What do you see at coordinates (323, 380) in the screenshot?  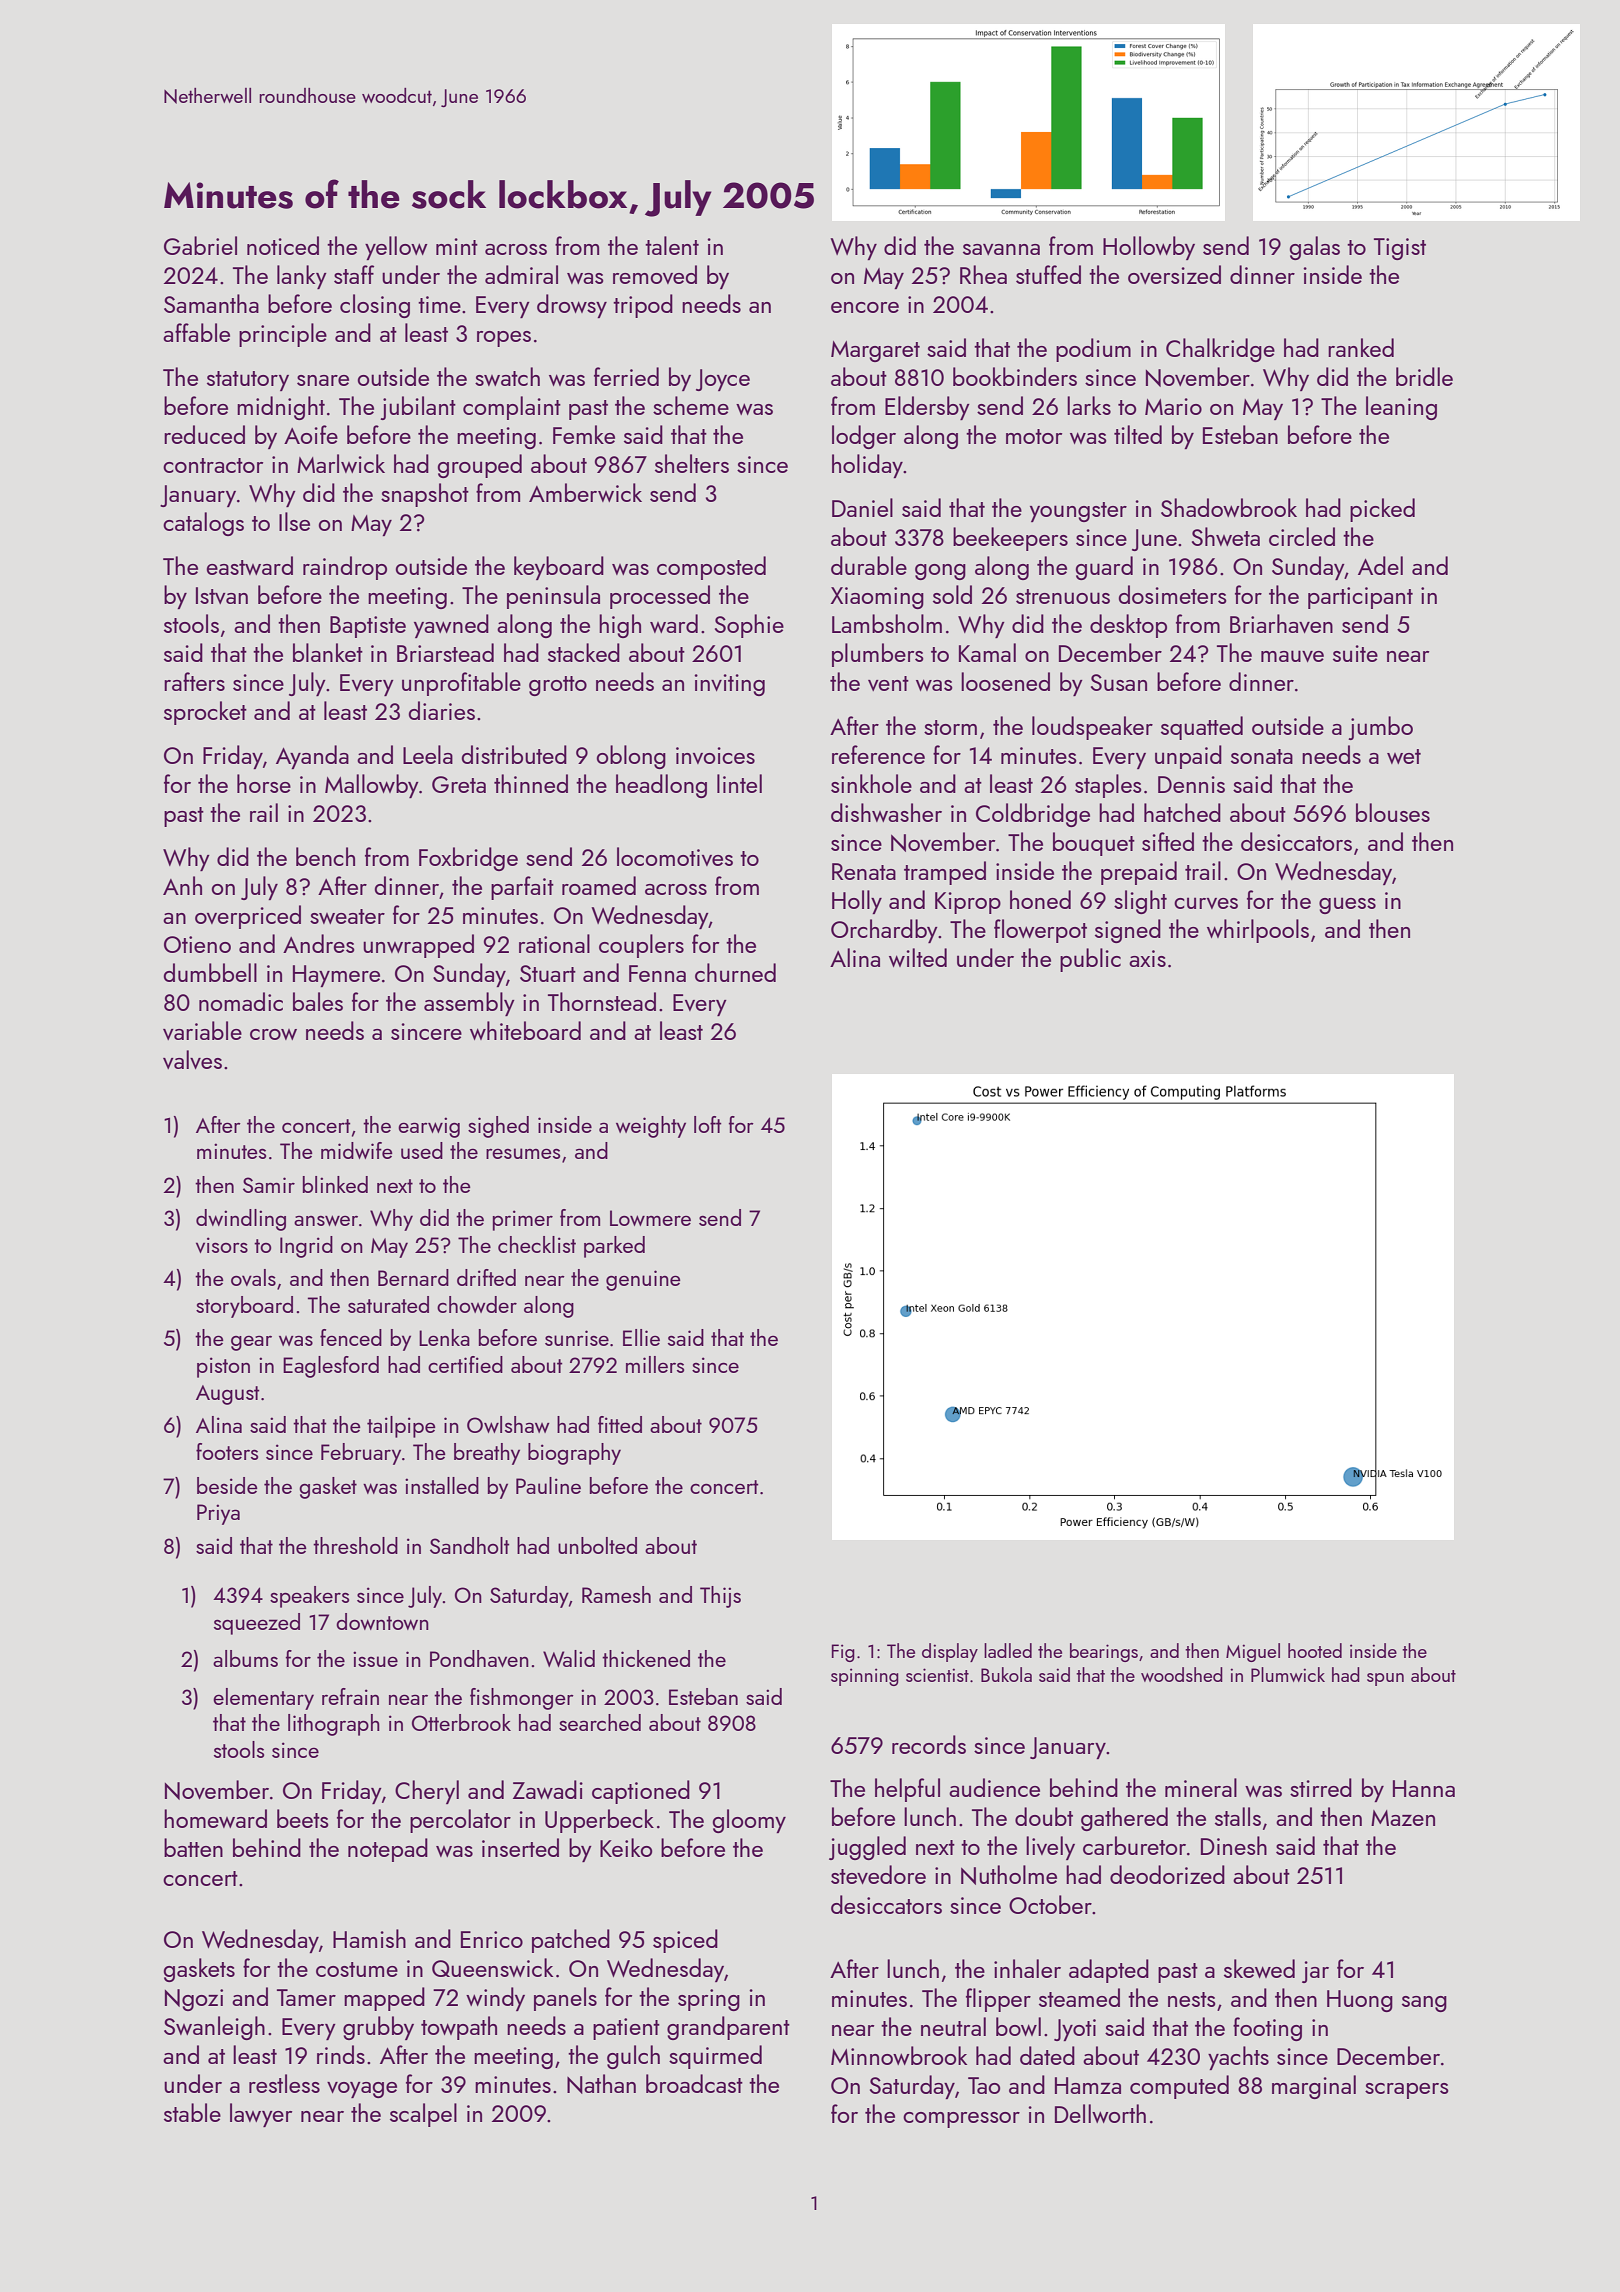 I see `snare` at bounding box center [323, 380].
